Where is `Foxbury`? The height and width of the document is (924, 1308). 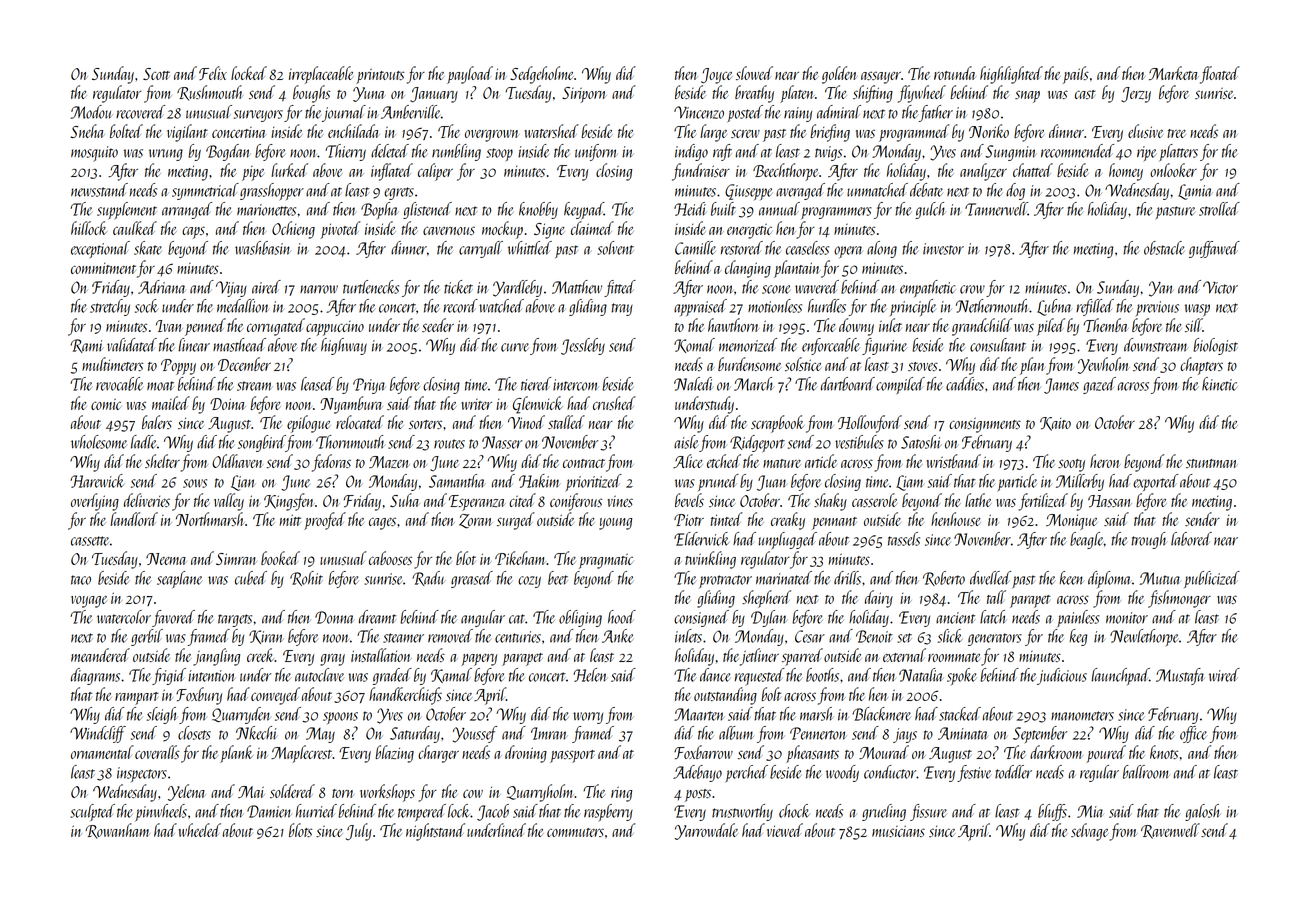 Foxbury is located at coordinates (199, 696).
